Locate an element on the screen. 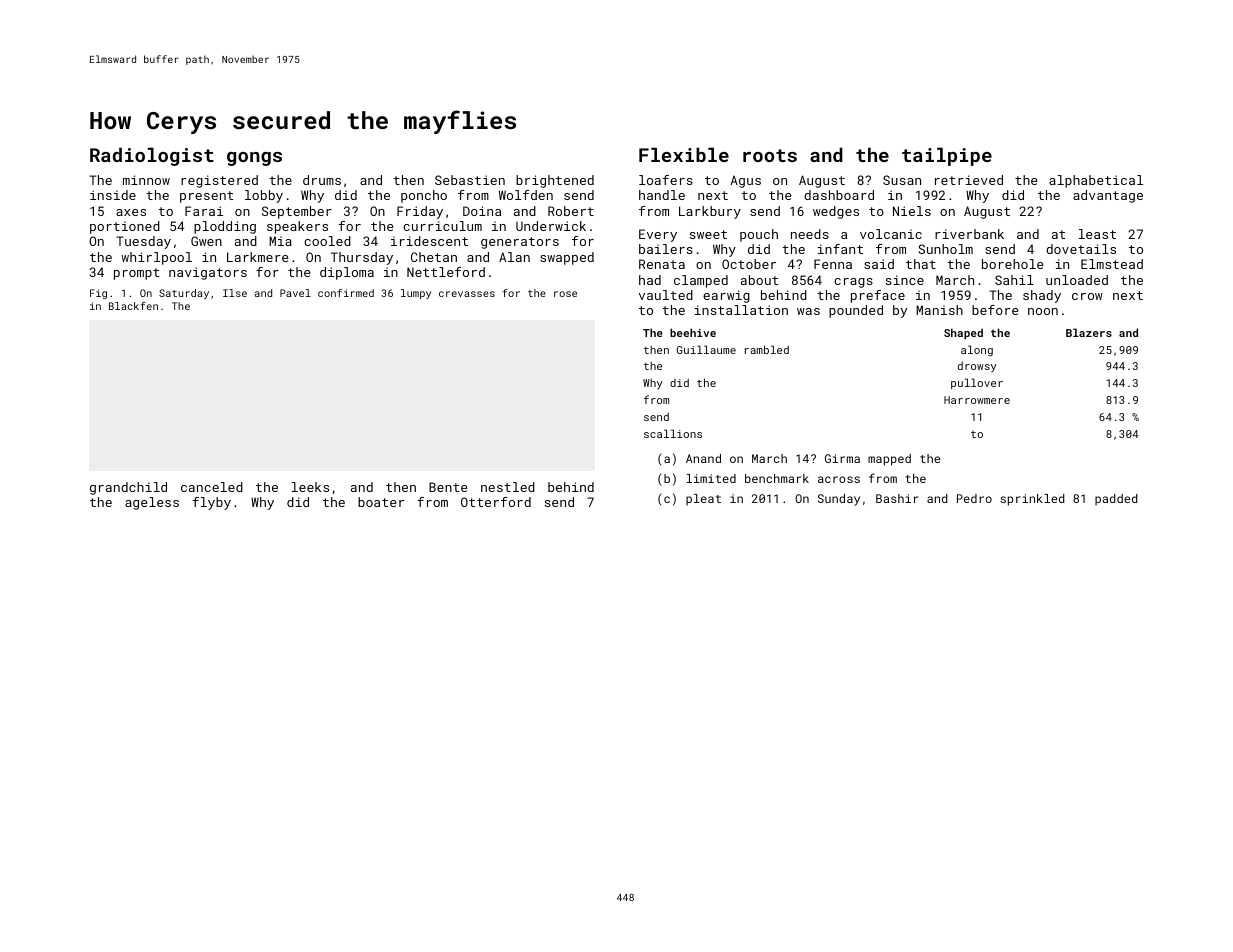 This screenshot has height=952, width=1233. Flexible is located at coordinates (684, 154).
